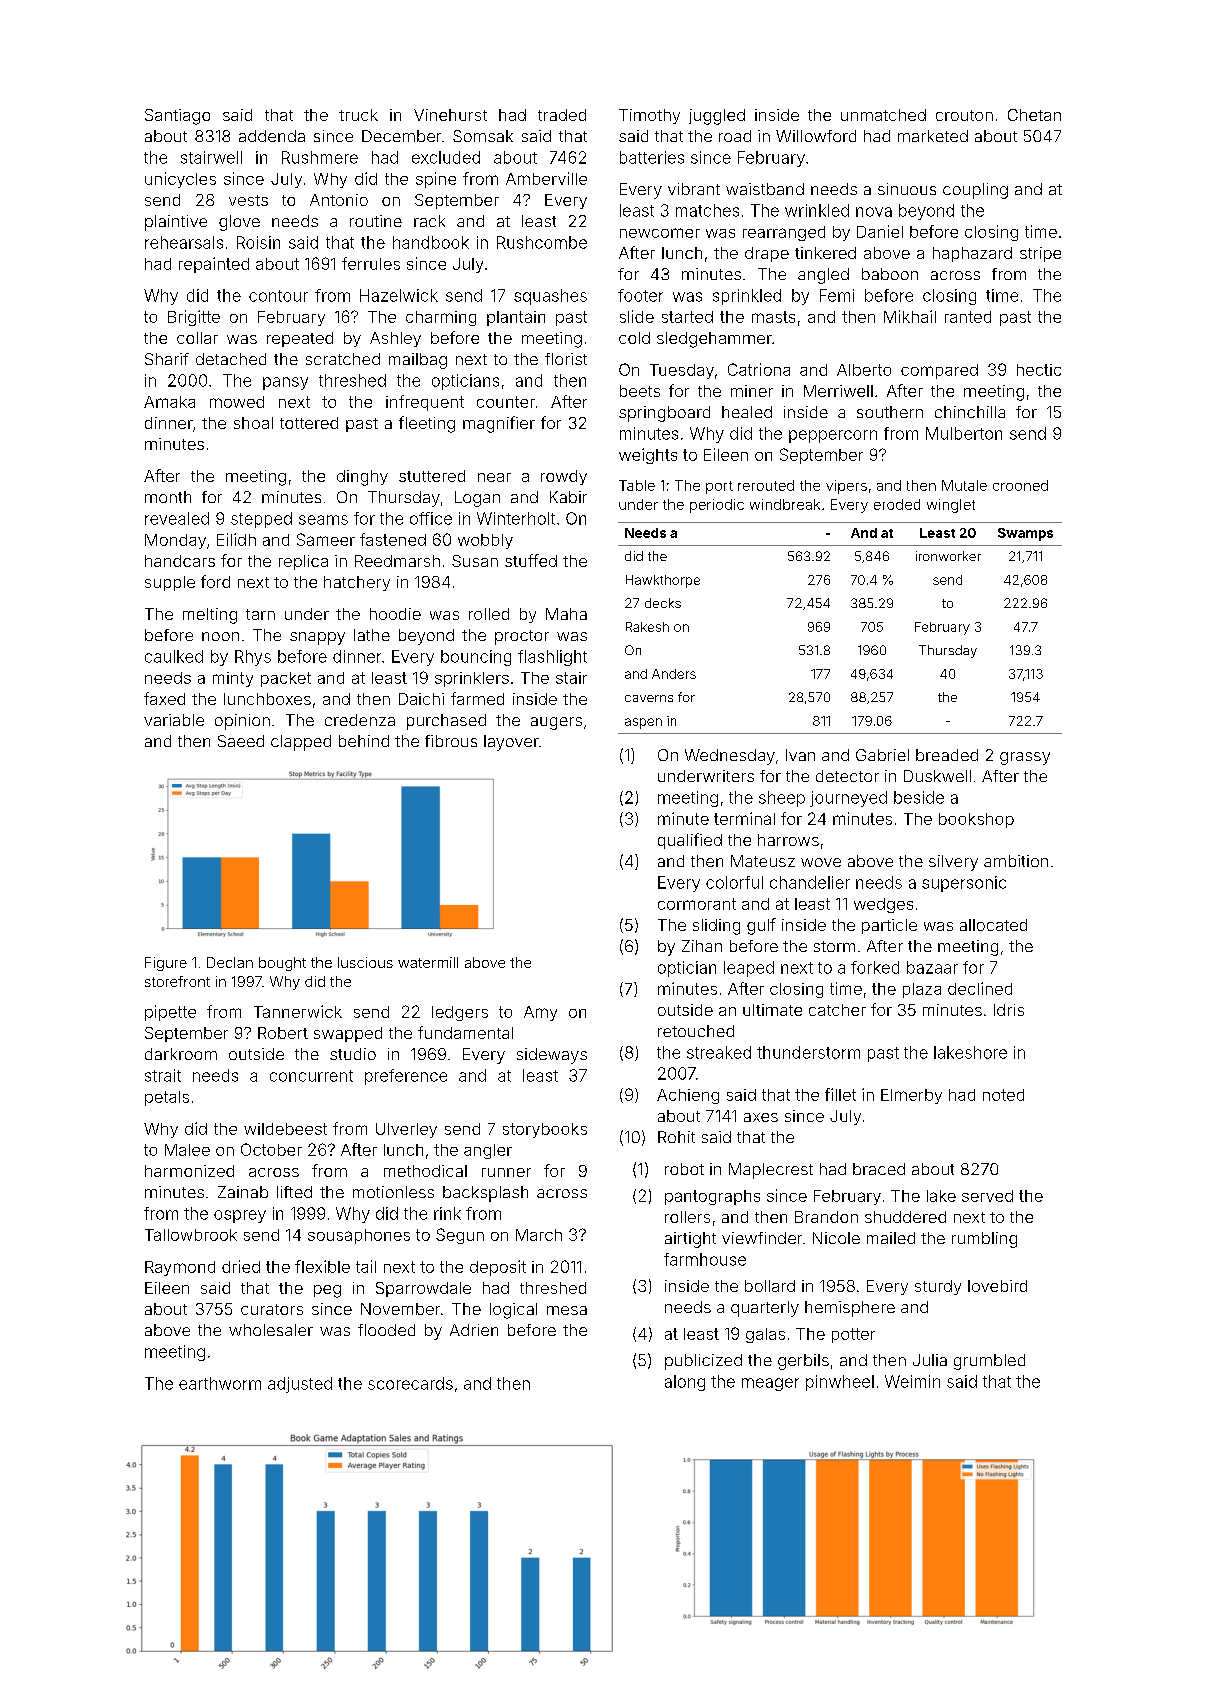 This screenshot has height=1706, width=1206. I want to click on caulked, so click(174, 656).
